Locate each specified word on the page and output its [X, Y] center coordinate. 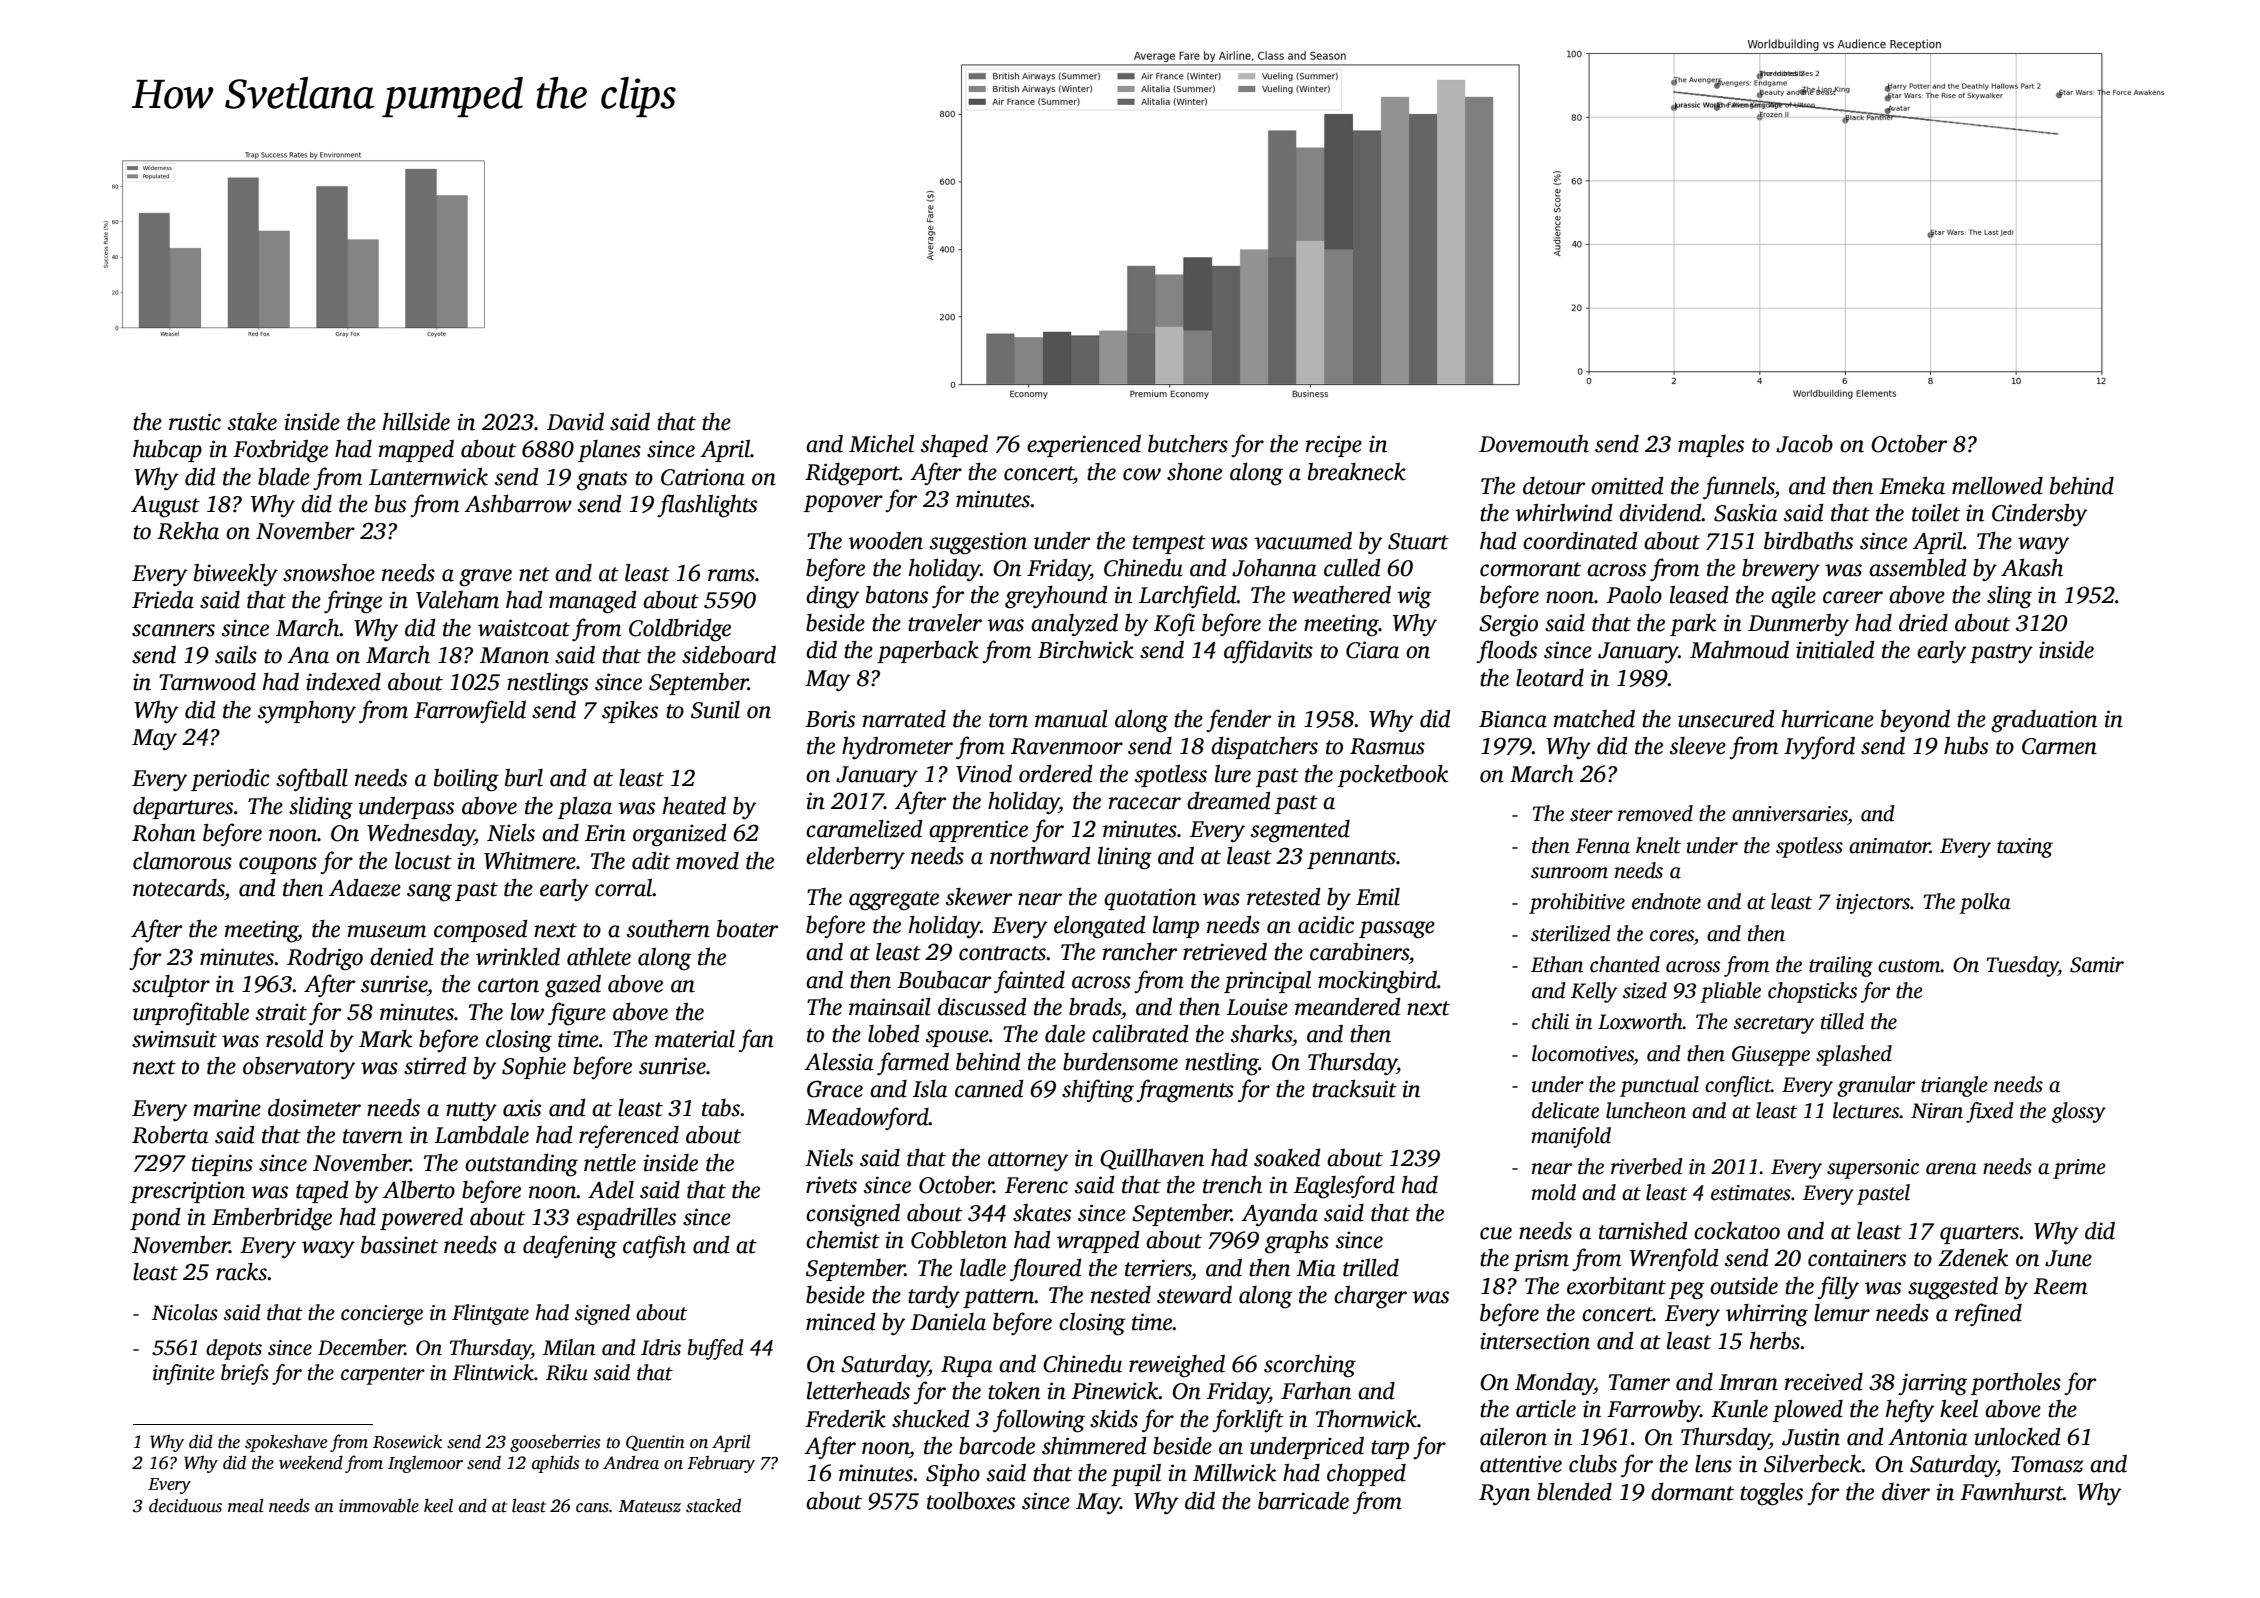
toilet [1936, 513]
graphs [1297, 1242]
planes [609, 451]
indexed [343, 681]
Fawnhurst [2011, 1492]
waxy [328, 1250]
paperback [928, 652]
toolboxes [971, 1501]
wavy [2043, 545]
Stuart [1418, 541]
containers [1857, 1258]
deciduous [185, 1505]
